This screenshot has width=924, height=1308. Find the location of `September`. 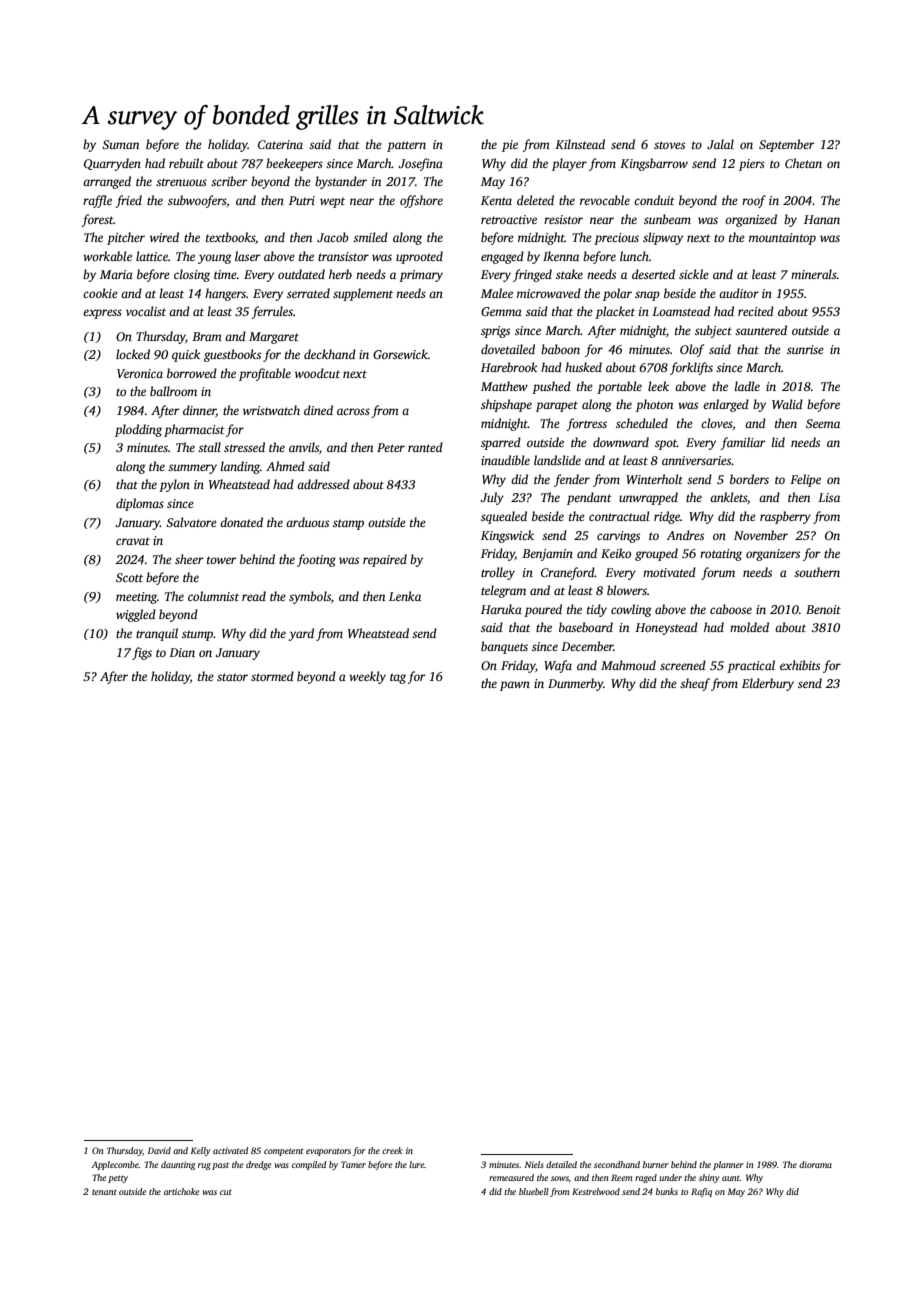

September is located at coordinates (787, 145).
